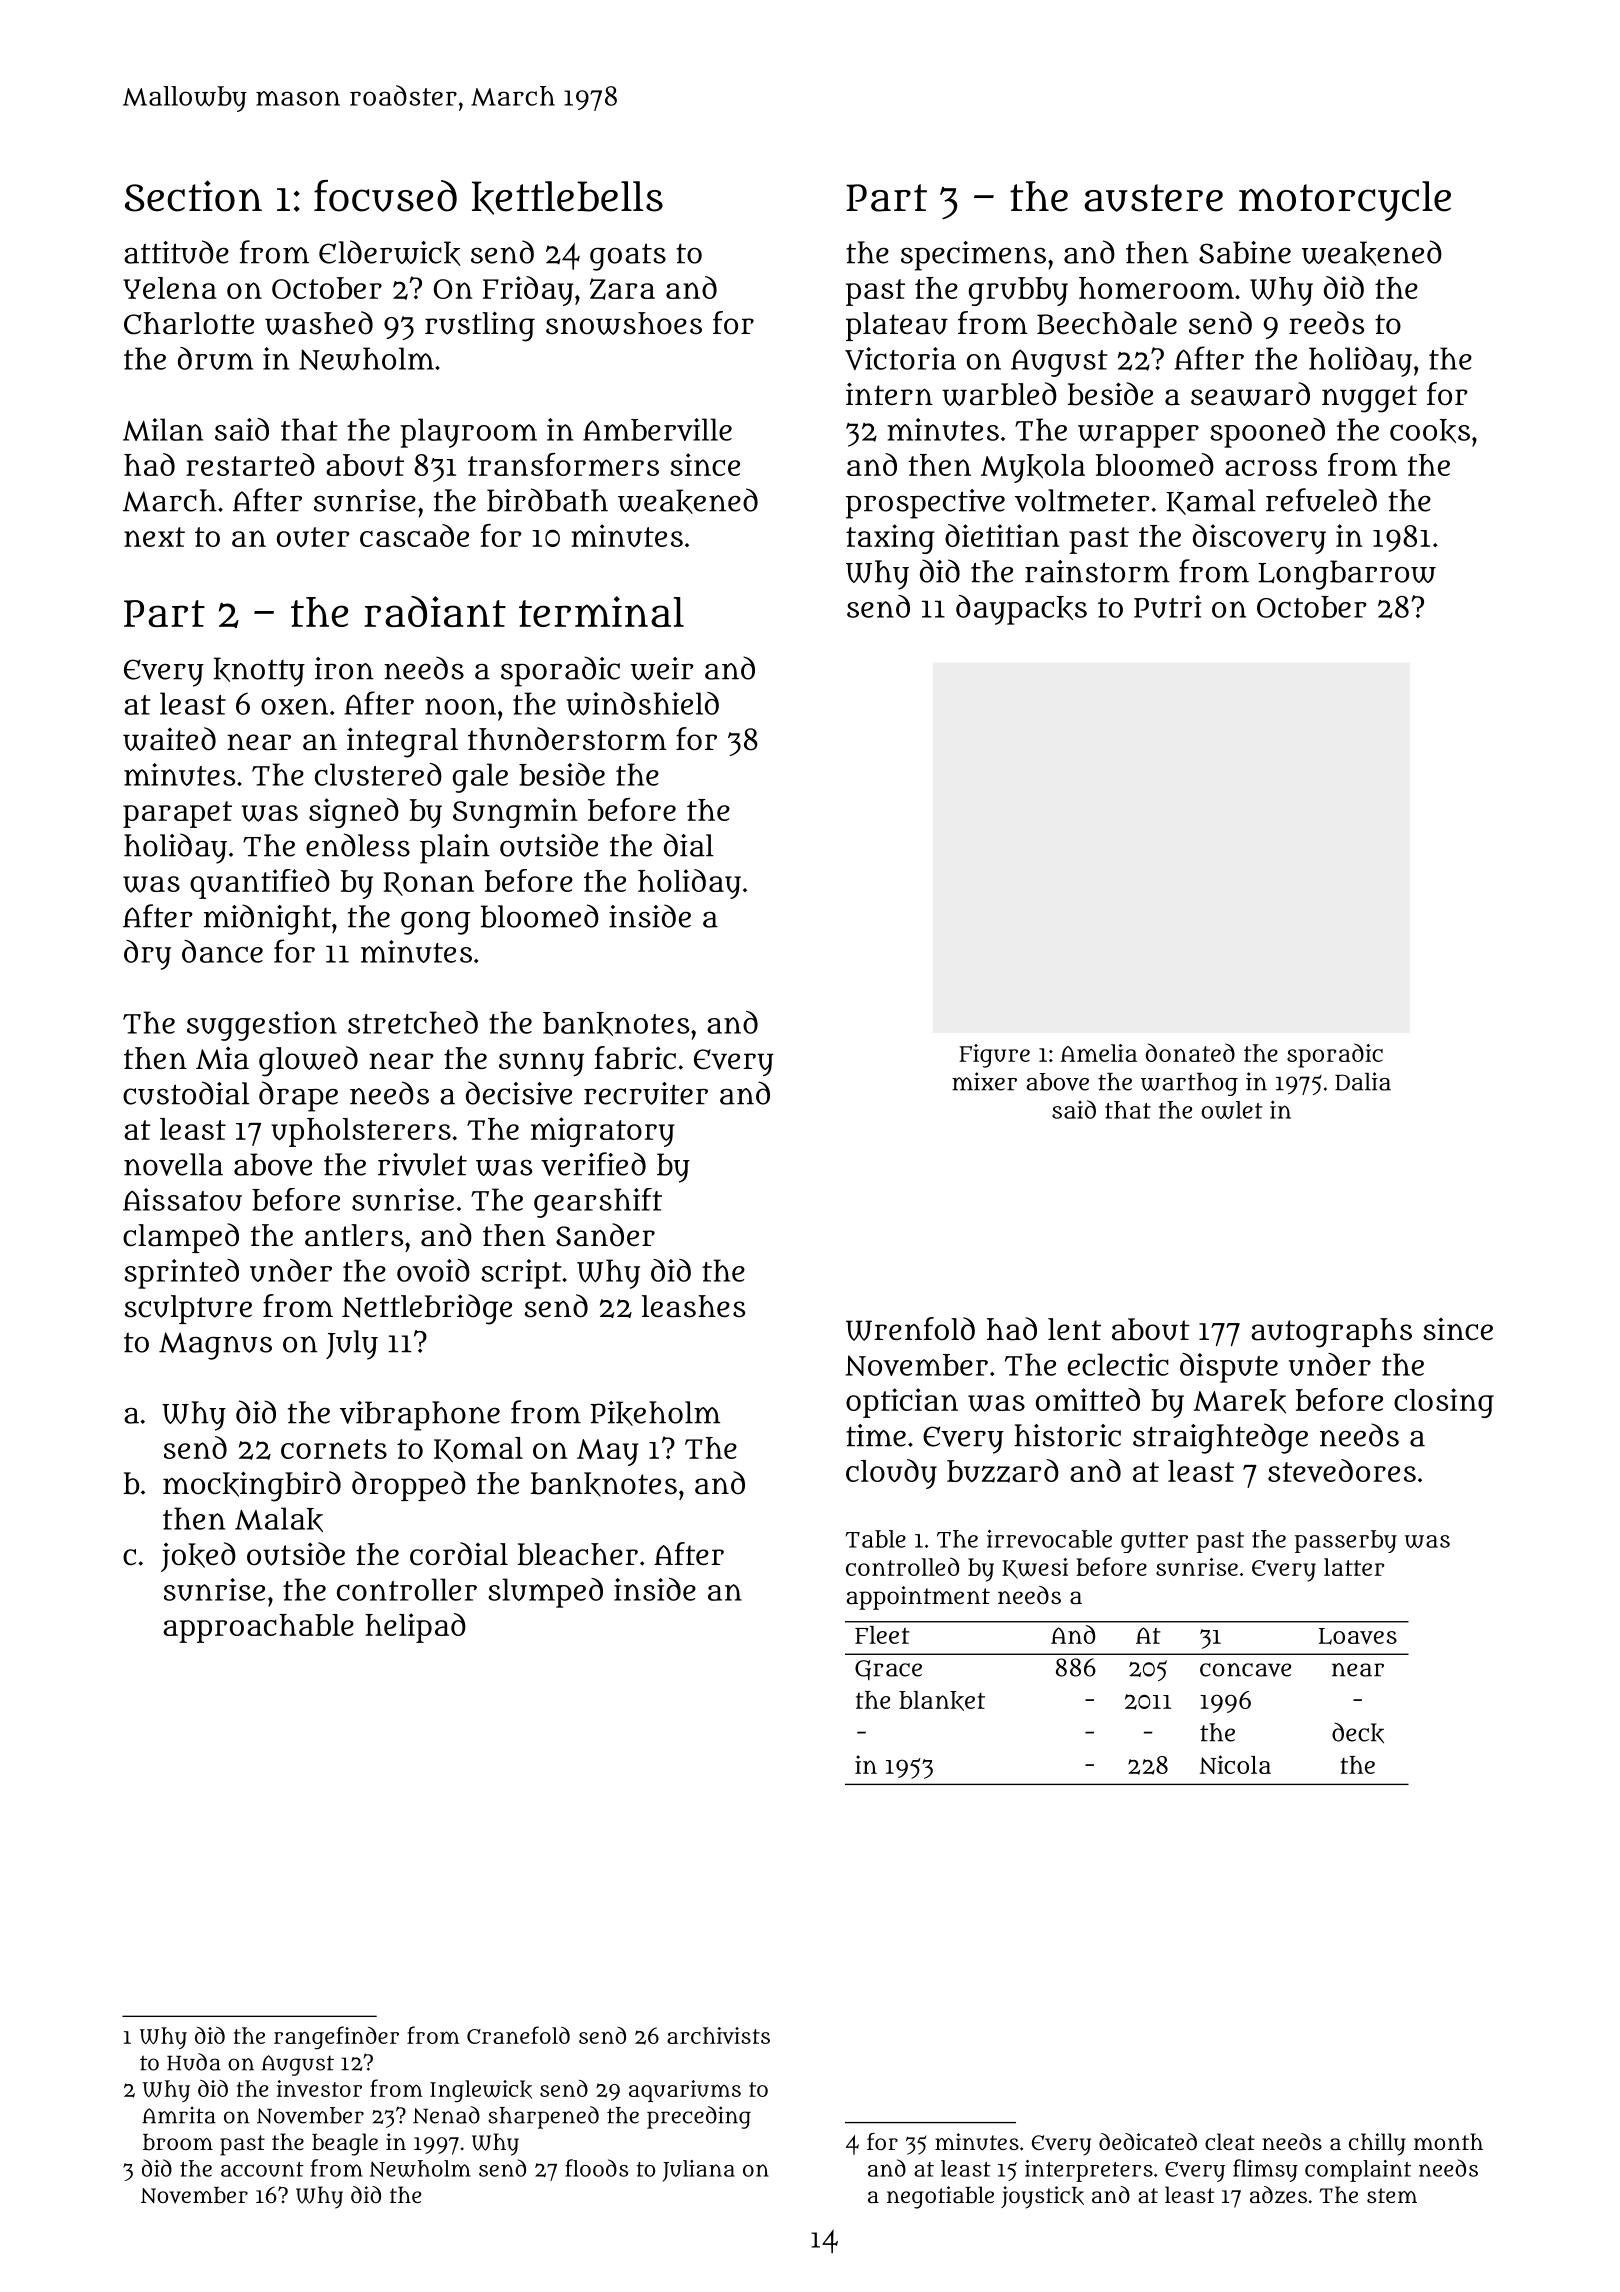  I want to click on script, so click(521, 1274).
